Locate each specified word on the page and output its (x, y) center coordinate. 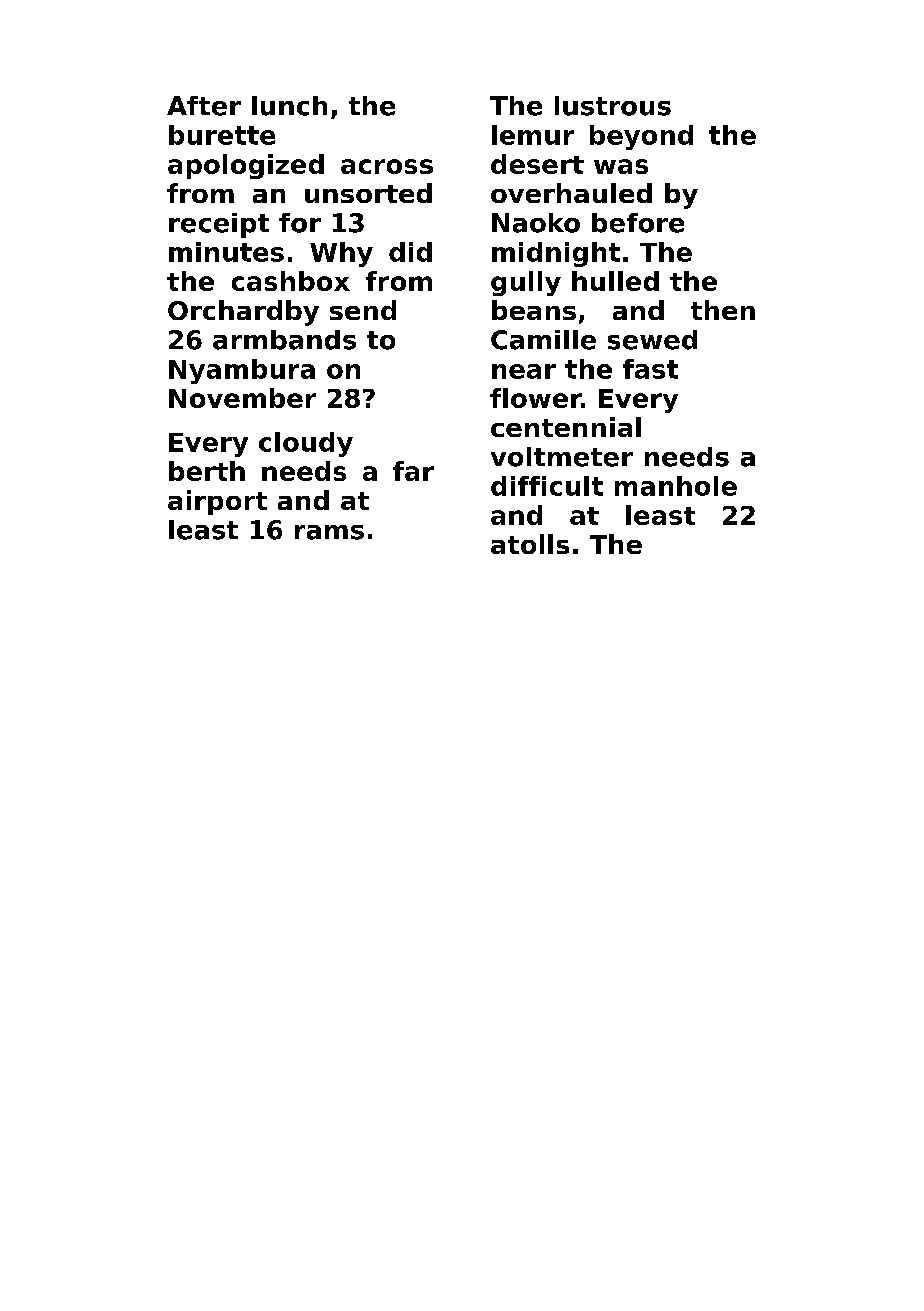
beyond (641, 137)
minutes (226, 252)
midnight (556, 254)
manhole (676, 486)
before (638, 223)
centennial (566, 427)
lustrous (613, 106)
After (204, 106)
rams (329, 532)
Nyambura (242, 371)
